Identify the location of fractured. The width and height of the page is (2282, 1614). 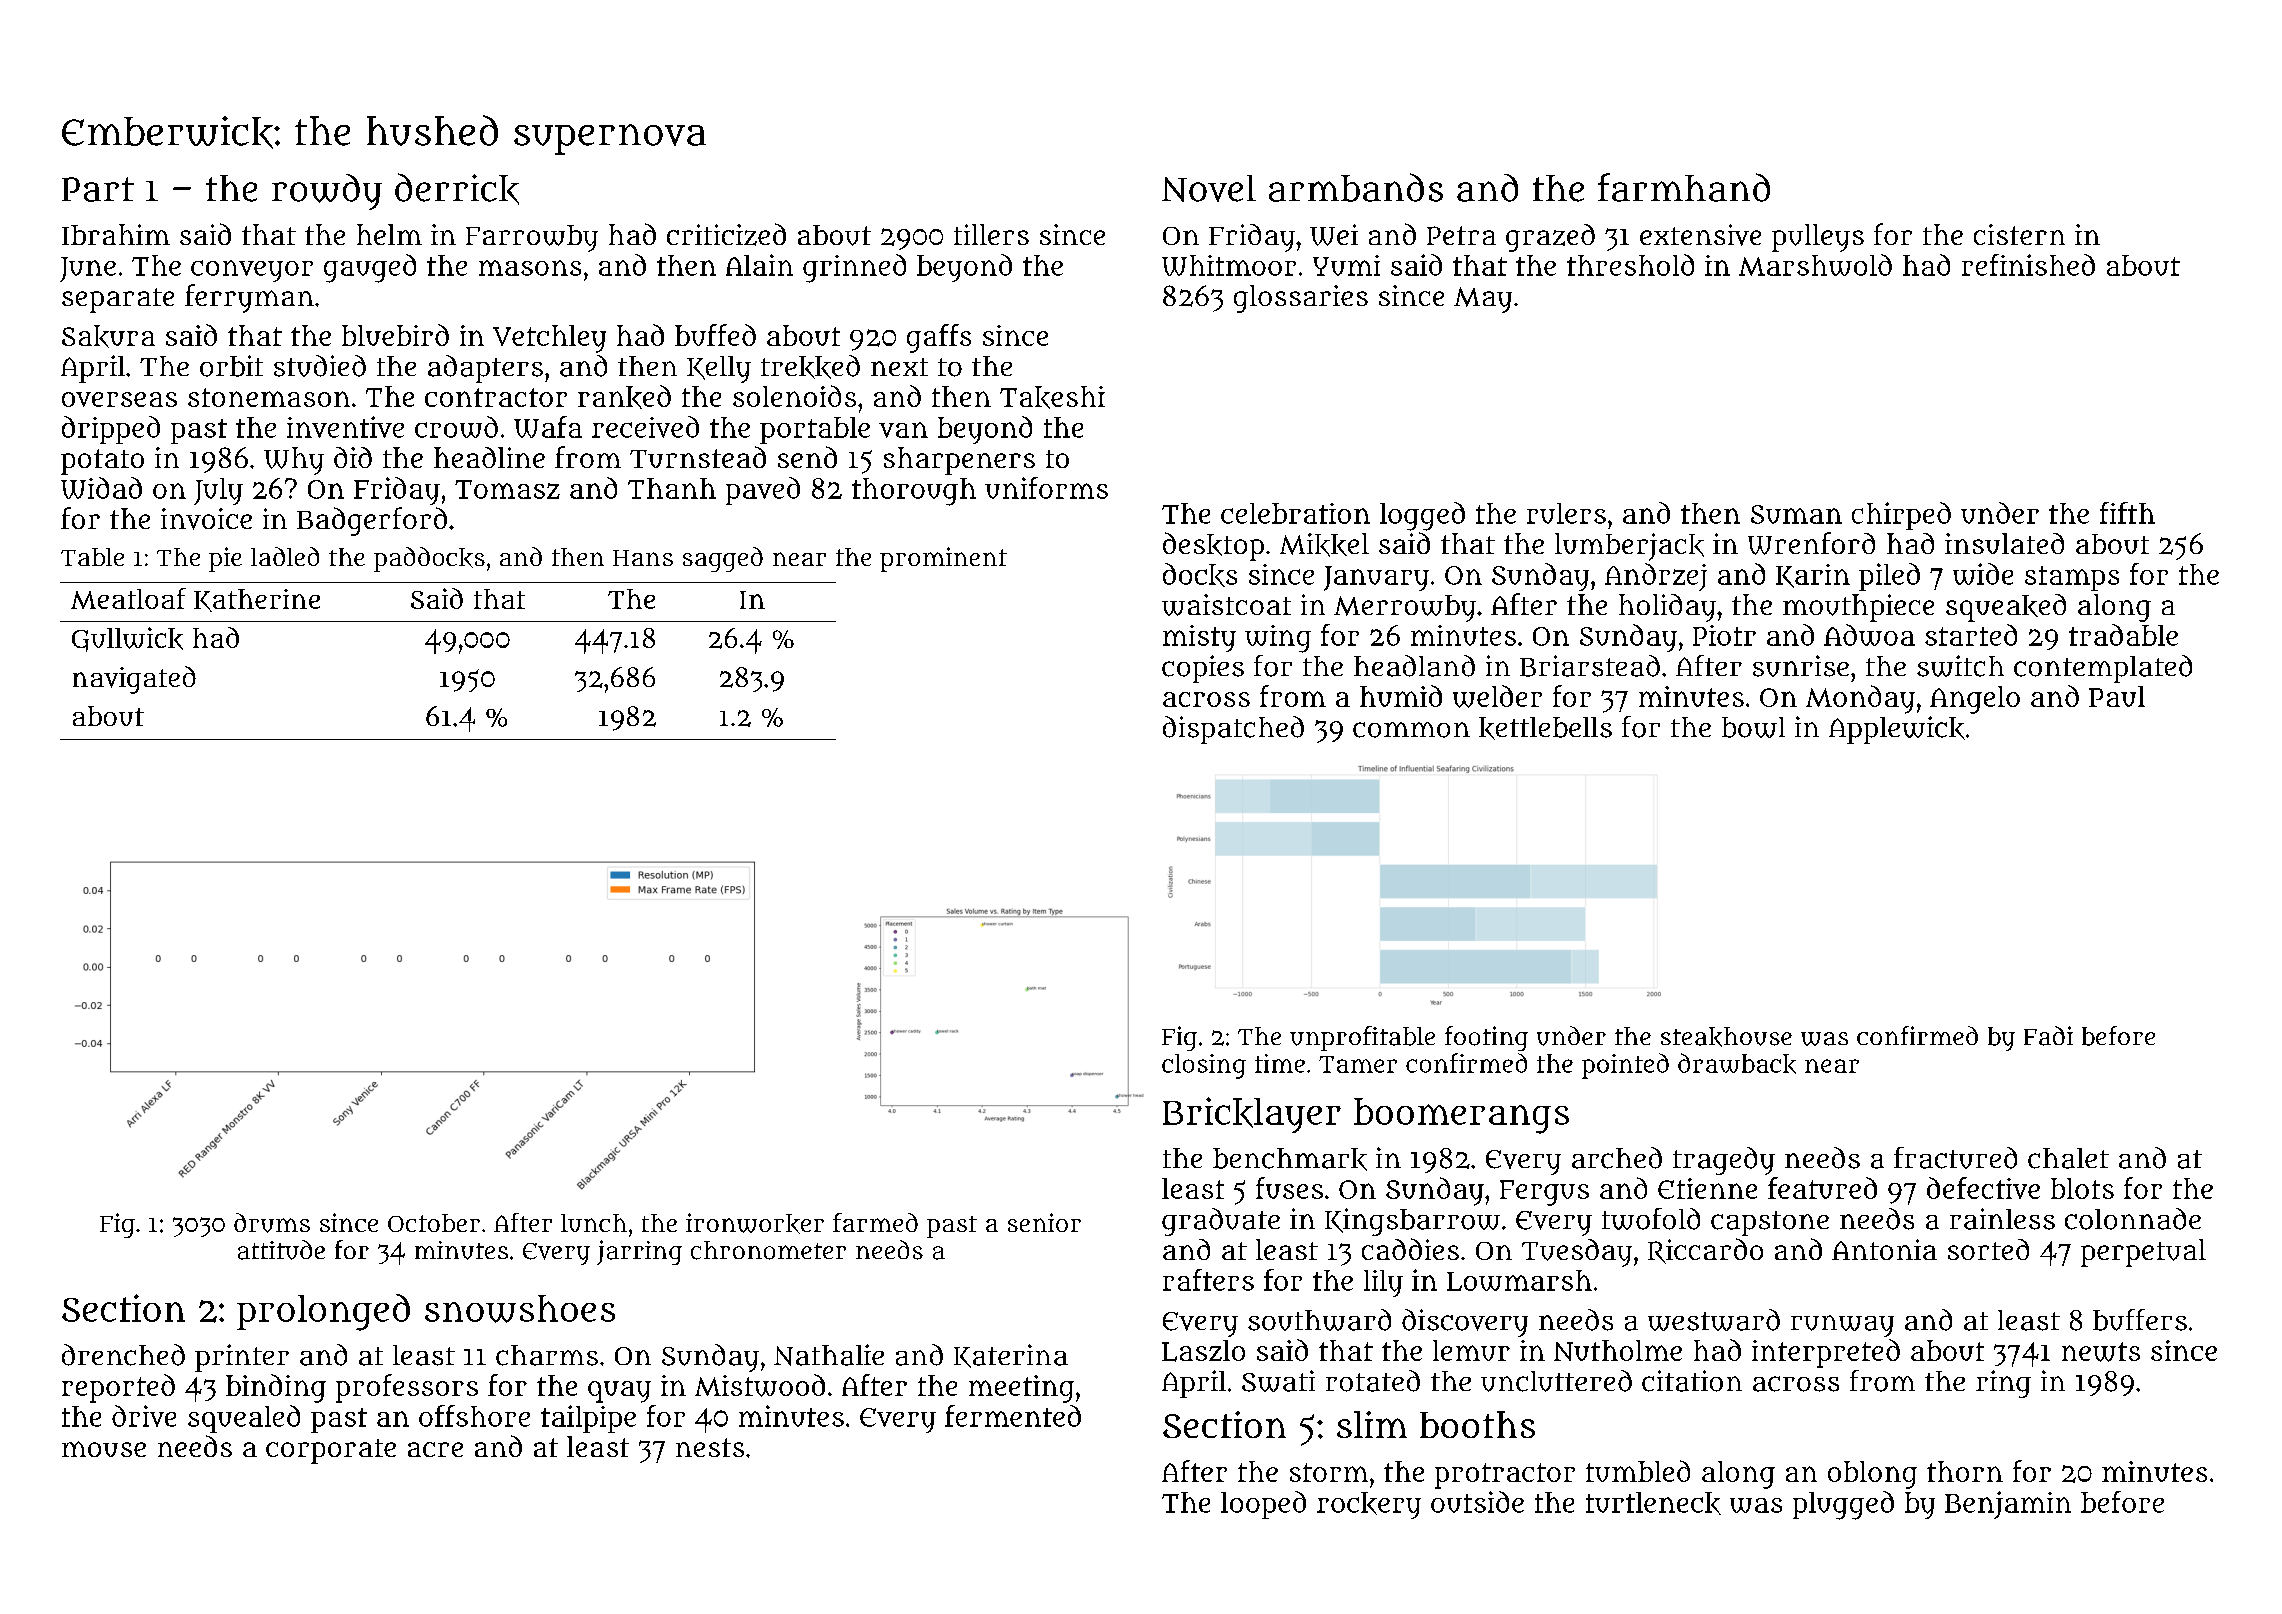
(1955, 1158).
